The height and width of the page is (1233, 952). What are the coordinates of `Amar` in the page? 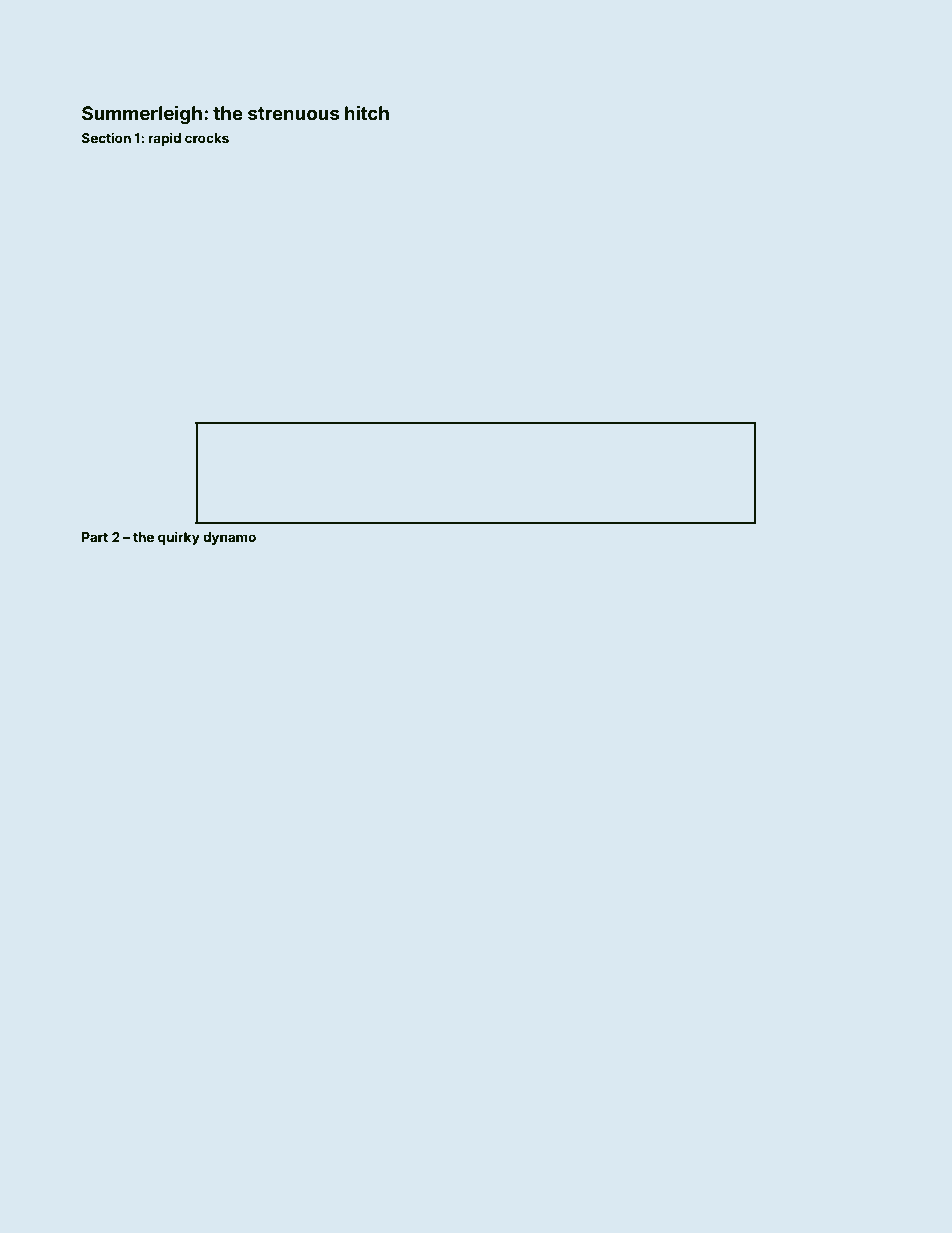 It's located at (92, 555).
